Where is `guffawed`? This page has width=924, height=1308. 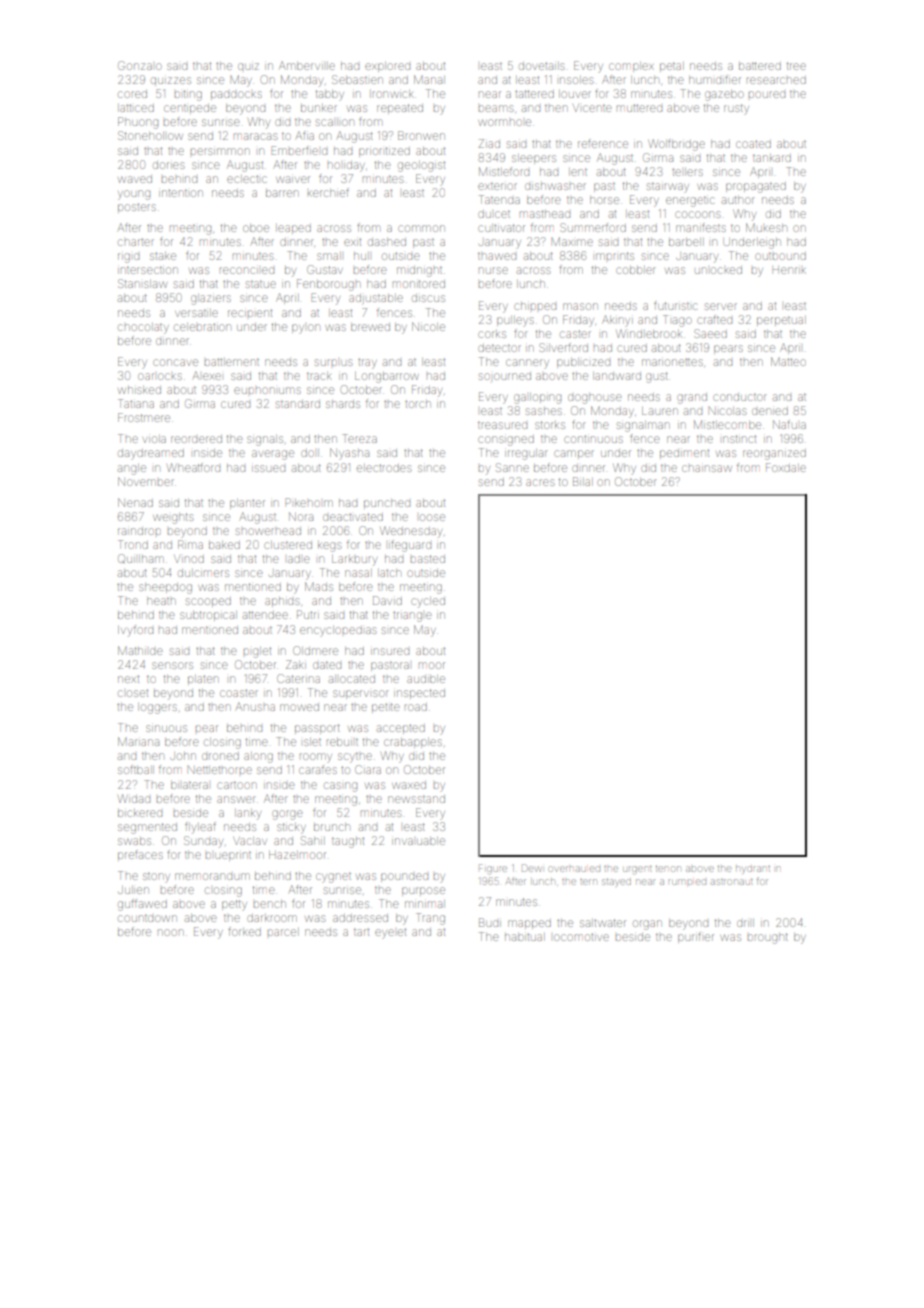 guffawed is located at coordinates (142, 905).
